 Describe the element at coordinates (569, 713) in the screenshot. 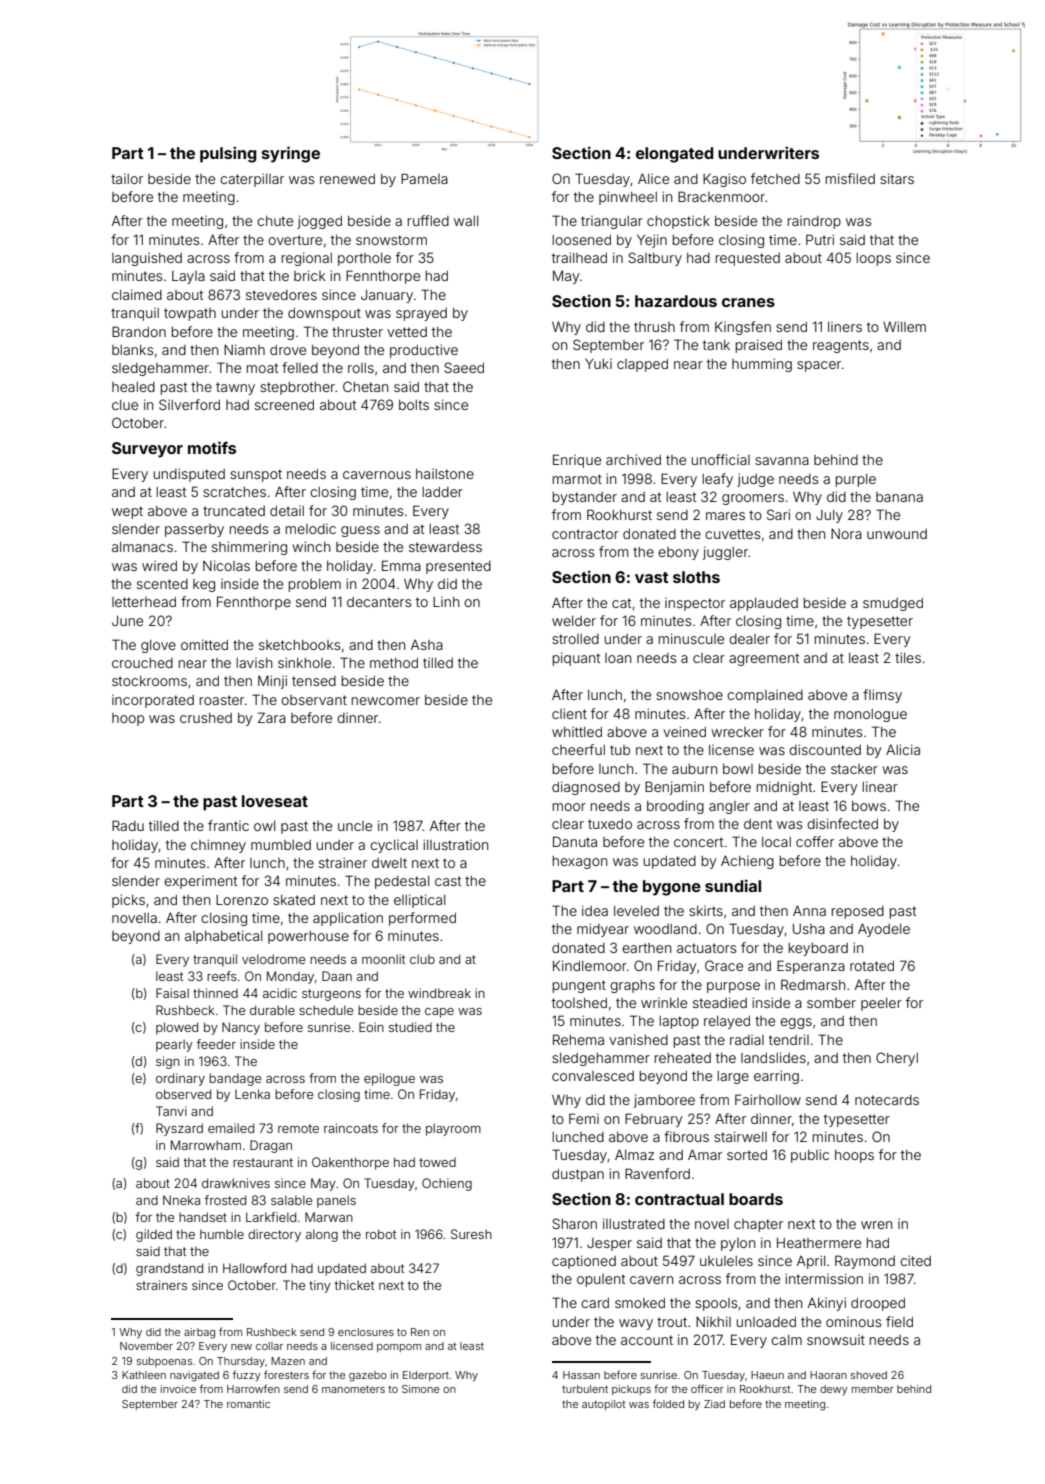

I see `client` at that location.
